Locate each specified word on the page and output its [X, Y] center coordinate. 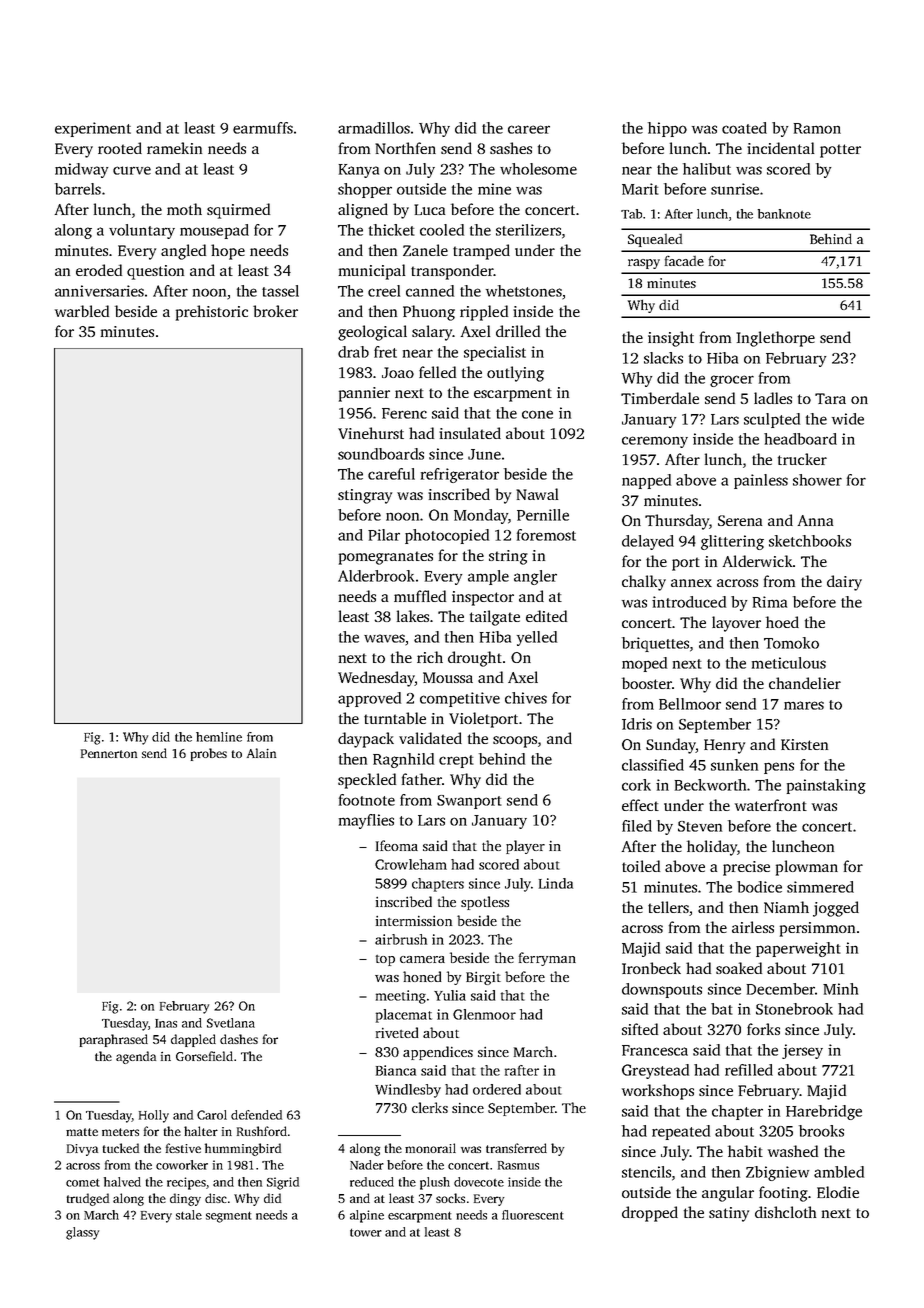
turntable [395, 718]
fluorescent [533, 1215]
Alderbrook [376, 576]
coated [744, 128]
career [529, 129]
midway [81, 170]
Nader [367, 1165]
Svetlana [231, 1023]
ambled [839, 1172]
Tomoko [791, 643]
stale [189, 1215]
